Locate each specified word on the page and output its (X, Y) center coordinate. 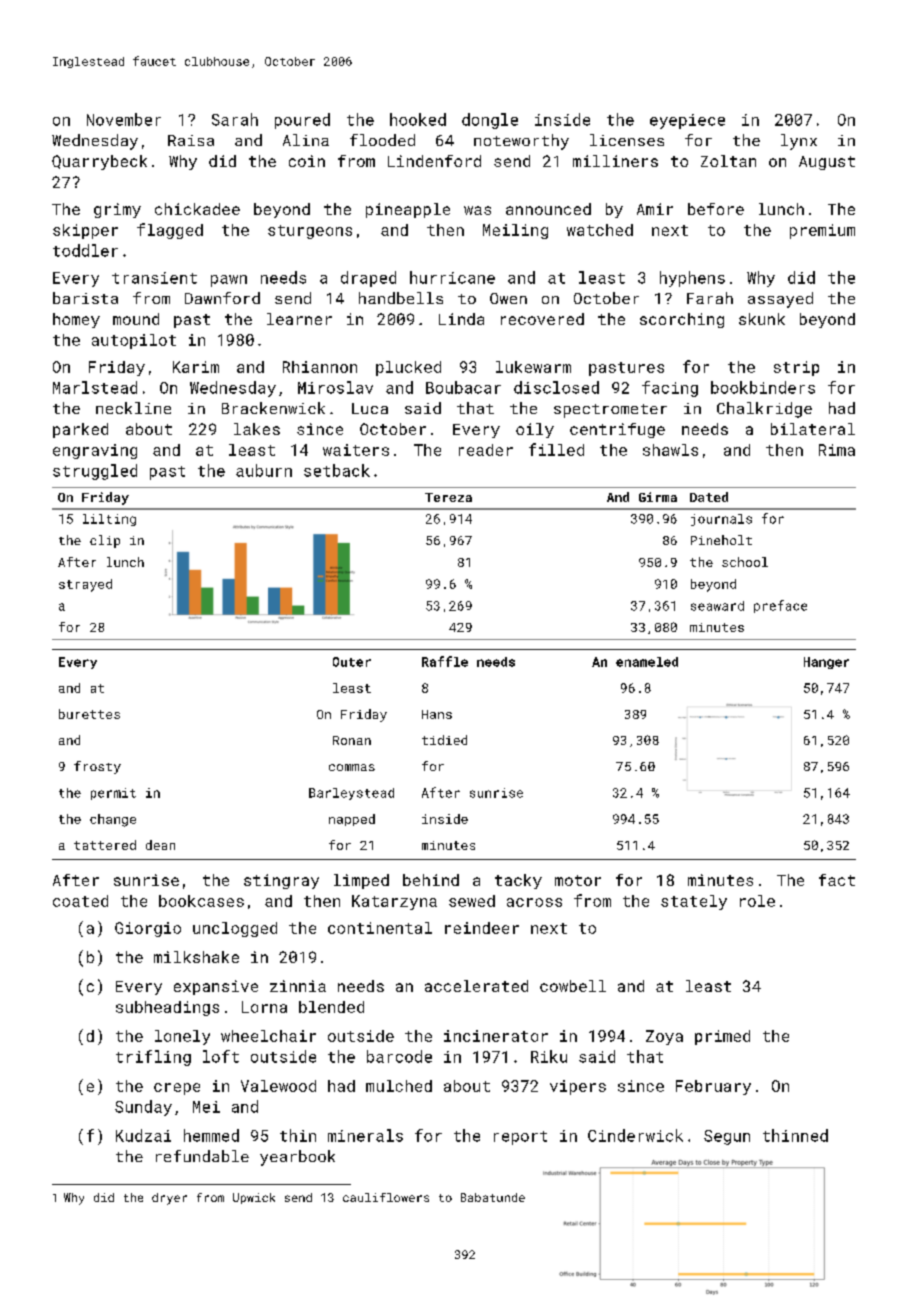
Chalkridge (764, 410)
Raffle (445, 661)
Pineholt (721, 540)
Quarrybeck (99, 162)
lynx (799, 142)
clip (105, 541)
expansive (216, 987)
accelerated (476, 986)
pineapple (408, 210)
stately (694, 902)
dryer (169, 1199)
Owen (508, 298)
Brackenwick (273, 408)
